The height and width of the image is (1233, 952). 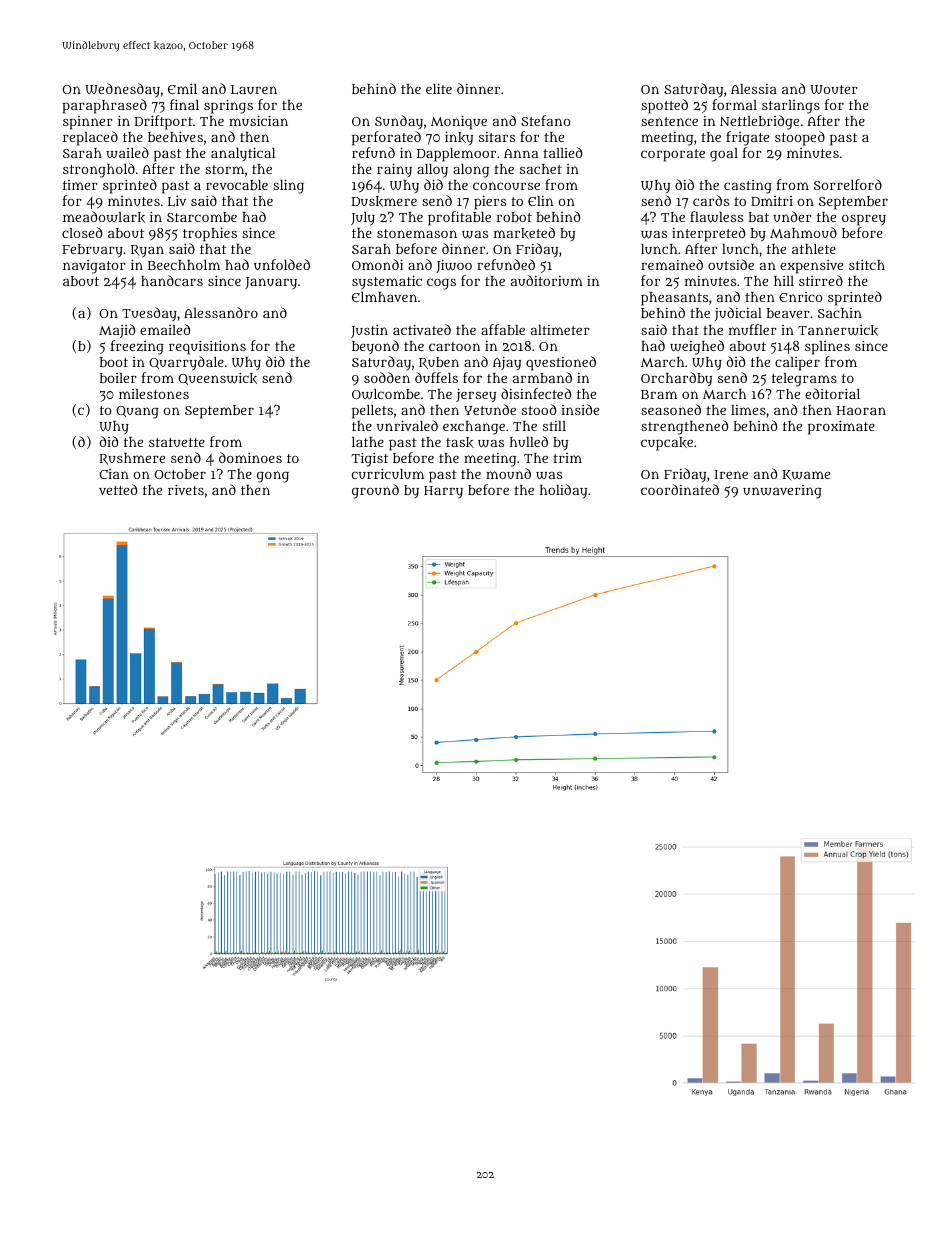 I want to click on Elmhaven, so click(x=384, y=297).
